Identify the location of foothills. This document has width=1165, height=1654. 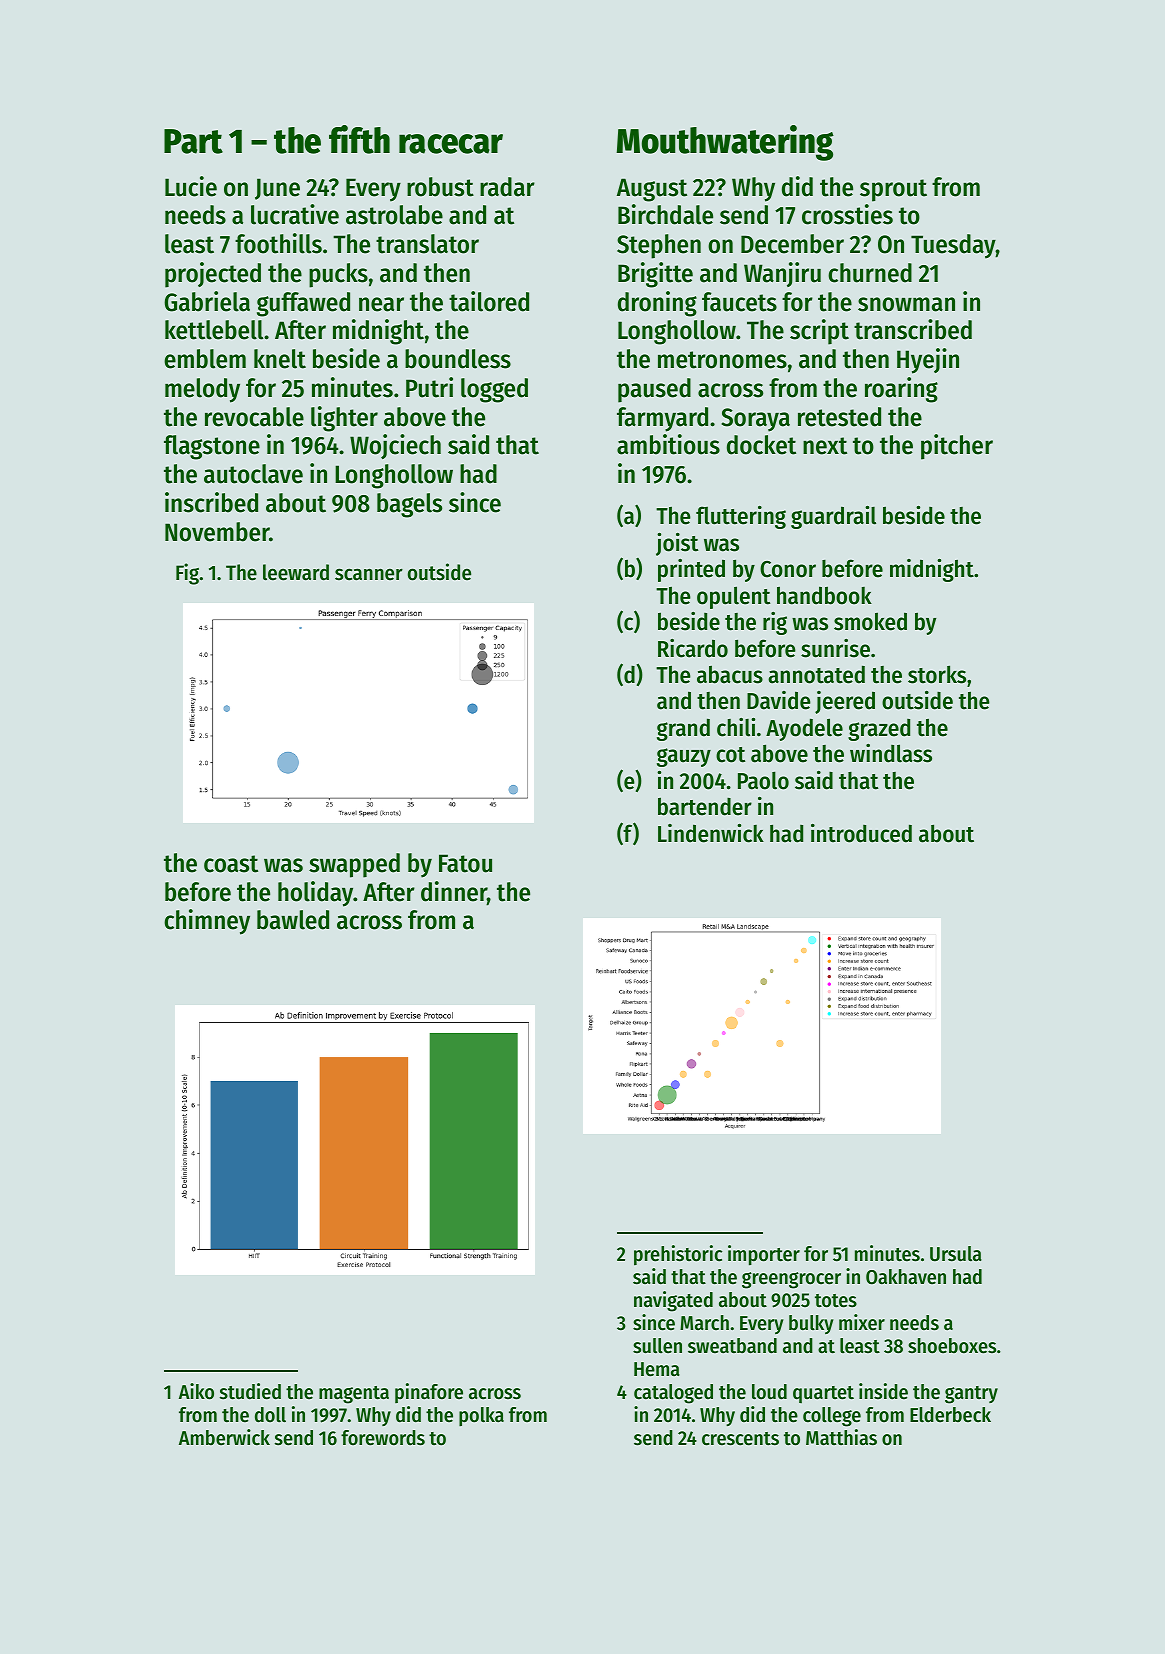
(278, 243).
